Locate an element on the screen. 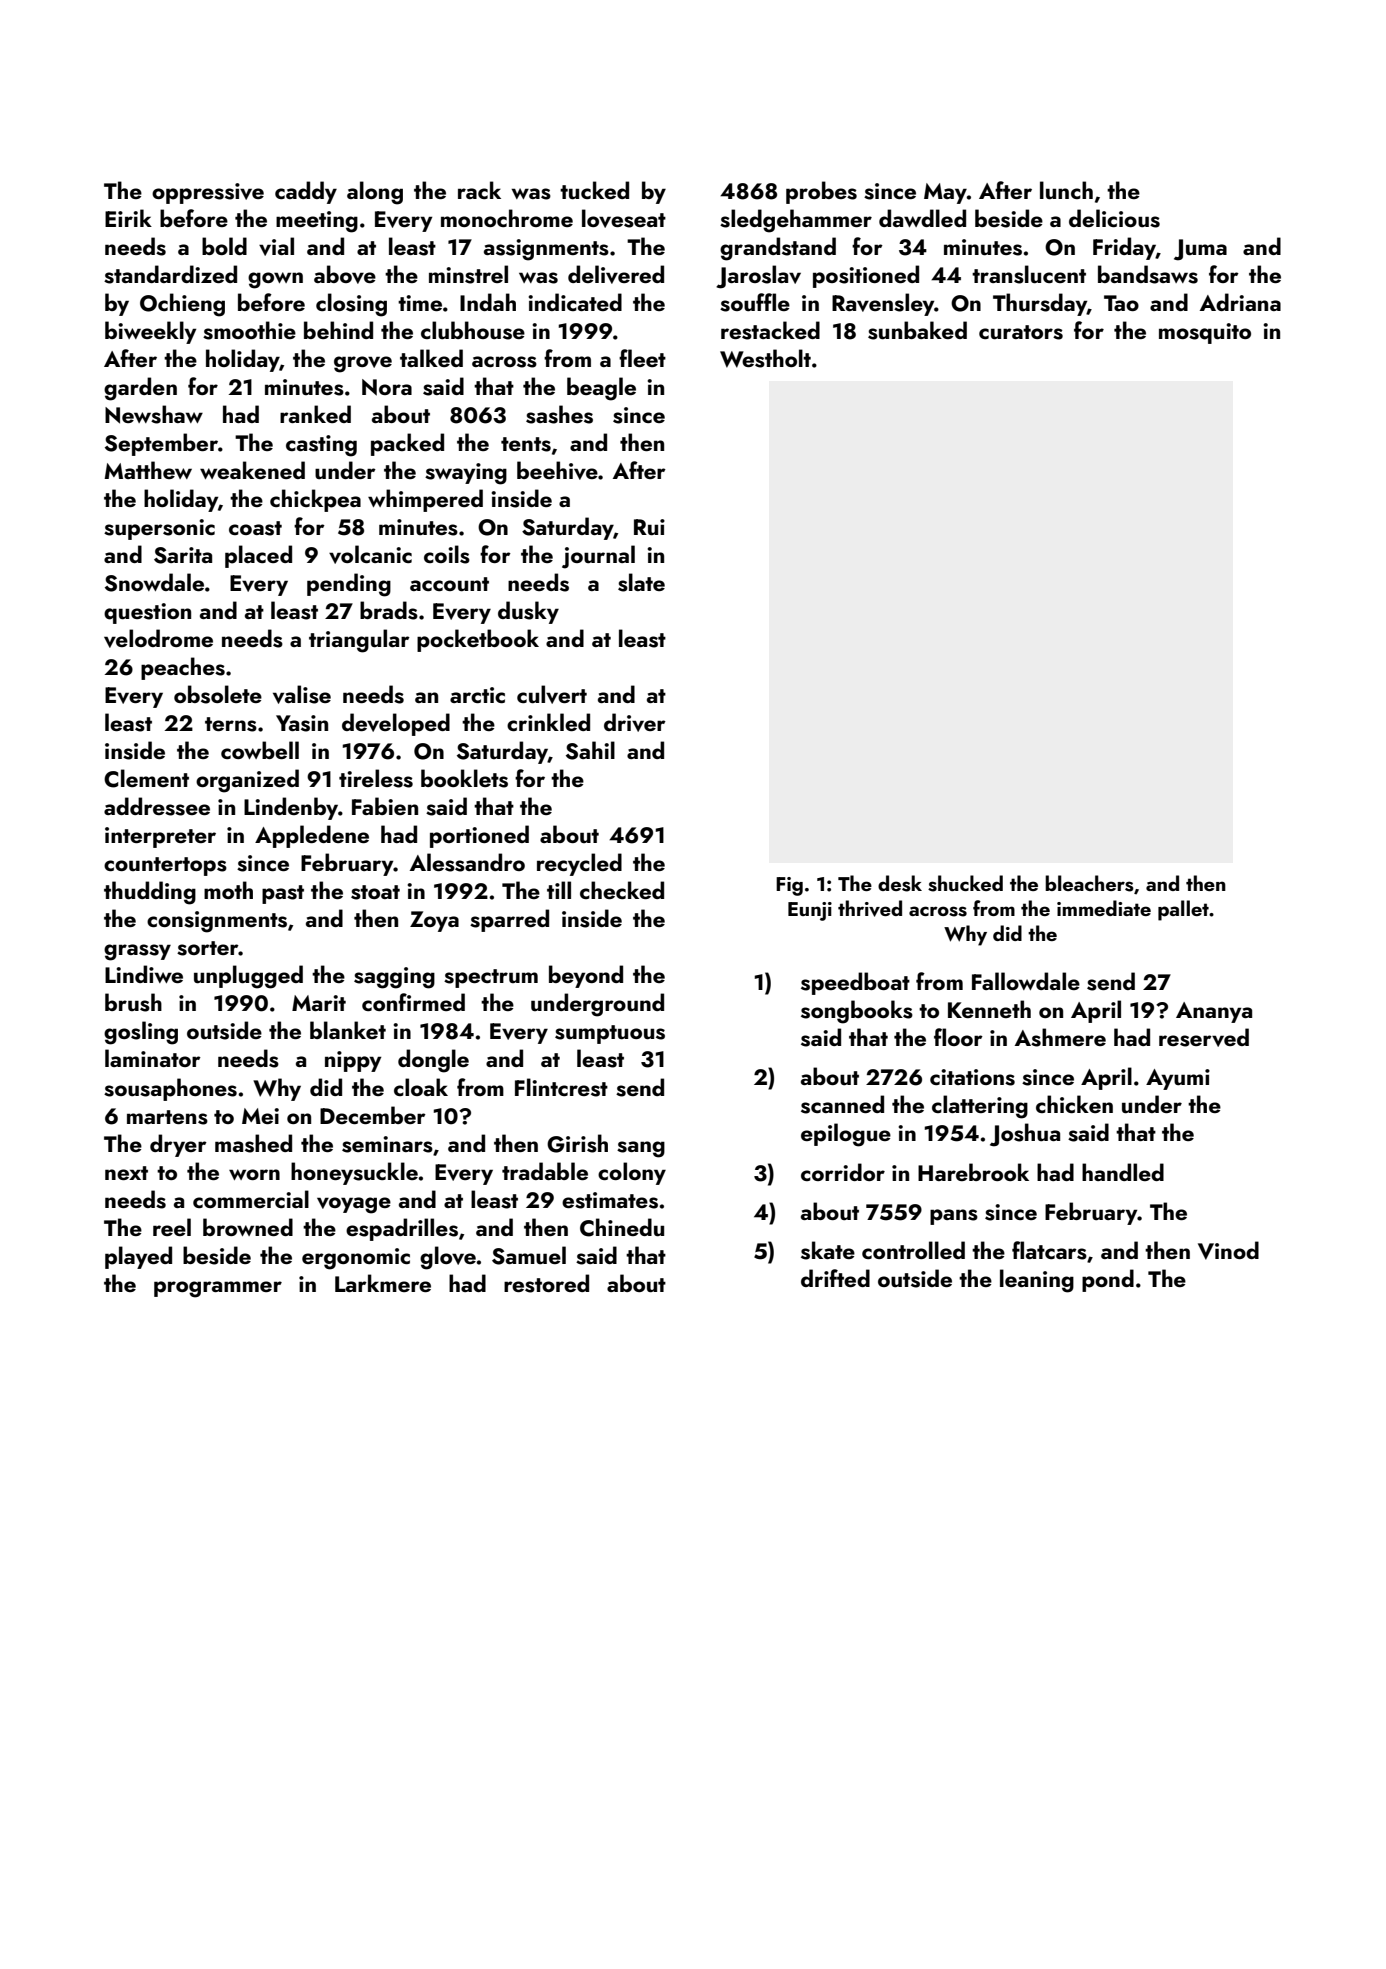  Fabien is located at coordinates (385, 806).
